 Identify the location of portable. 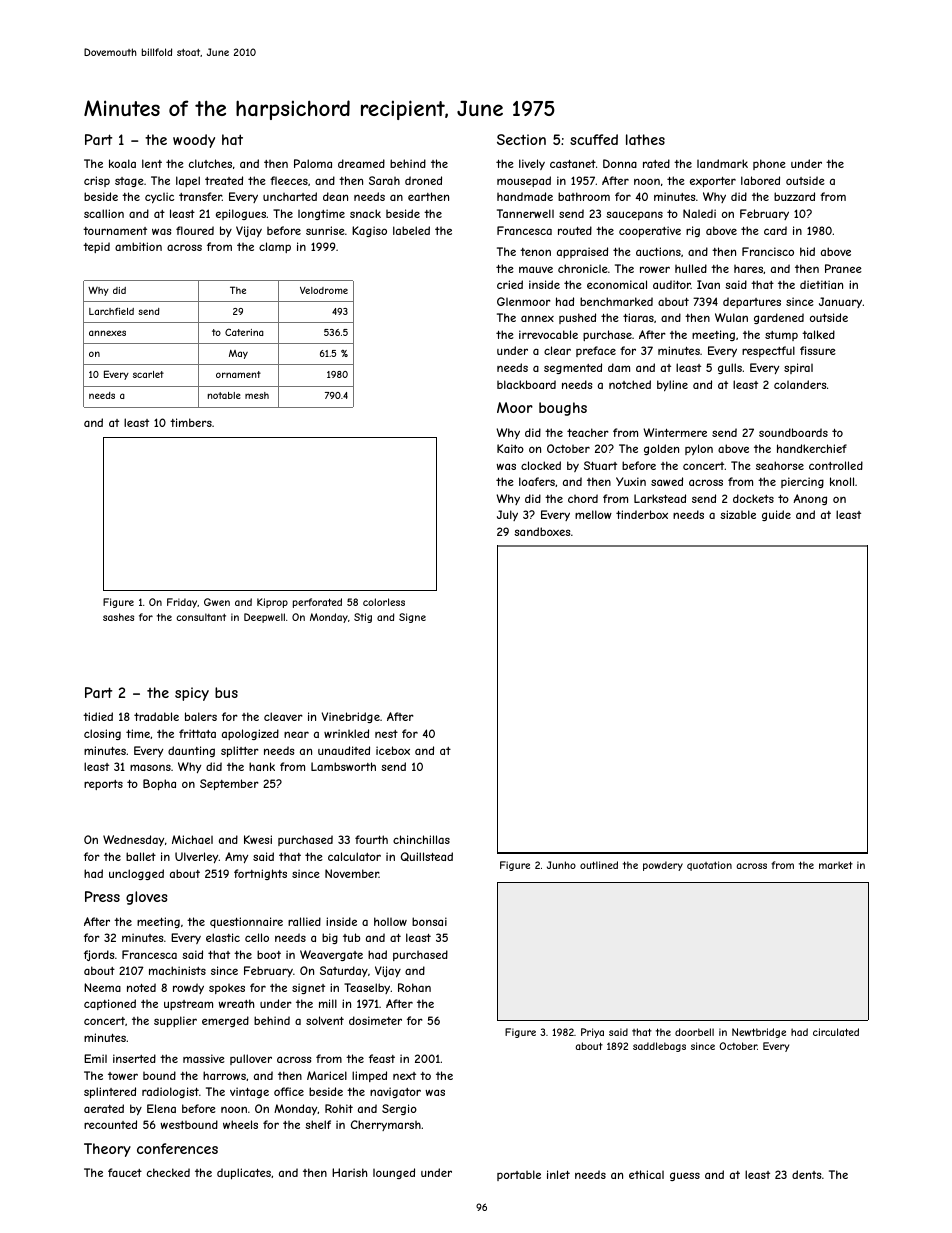
(519, 1175).
